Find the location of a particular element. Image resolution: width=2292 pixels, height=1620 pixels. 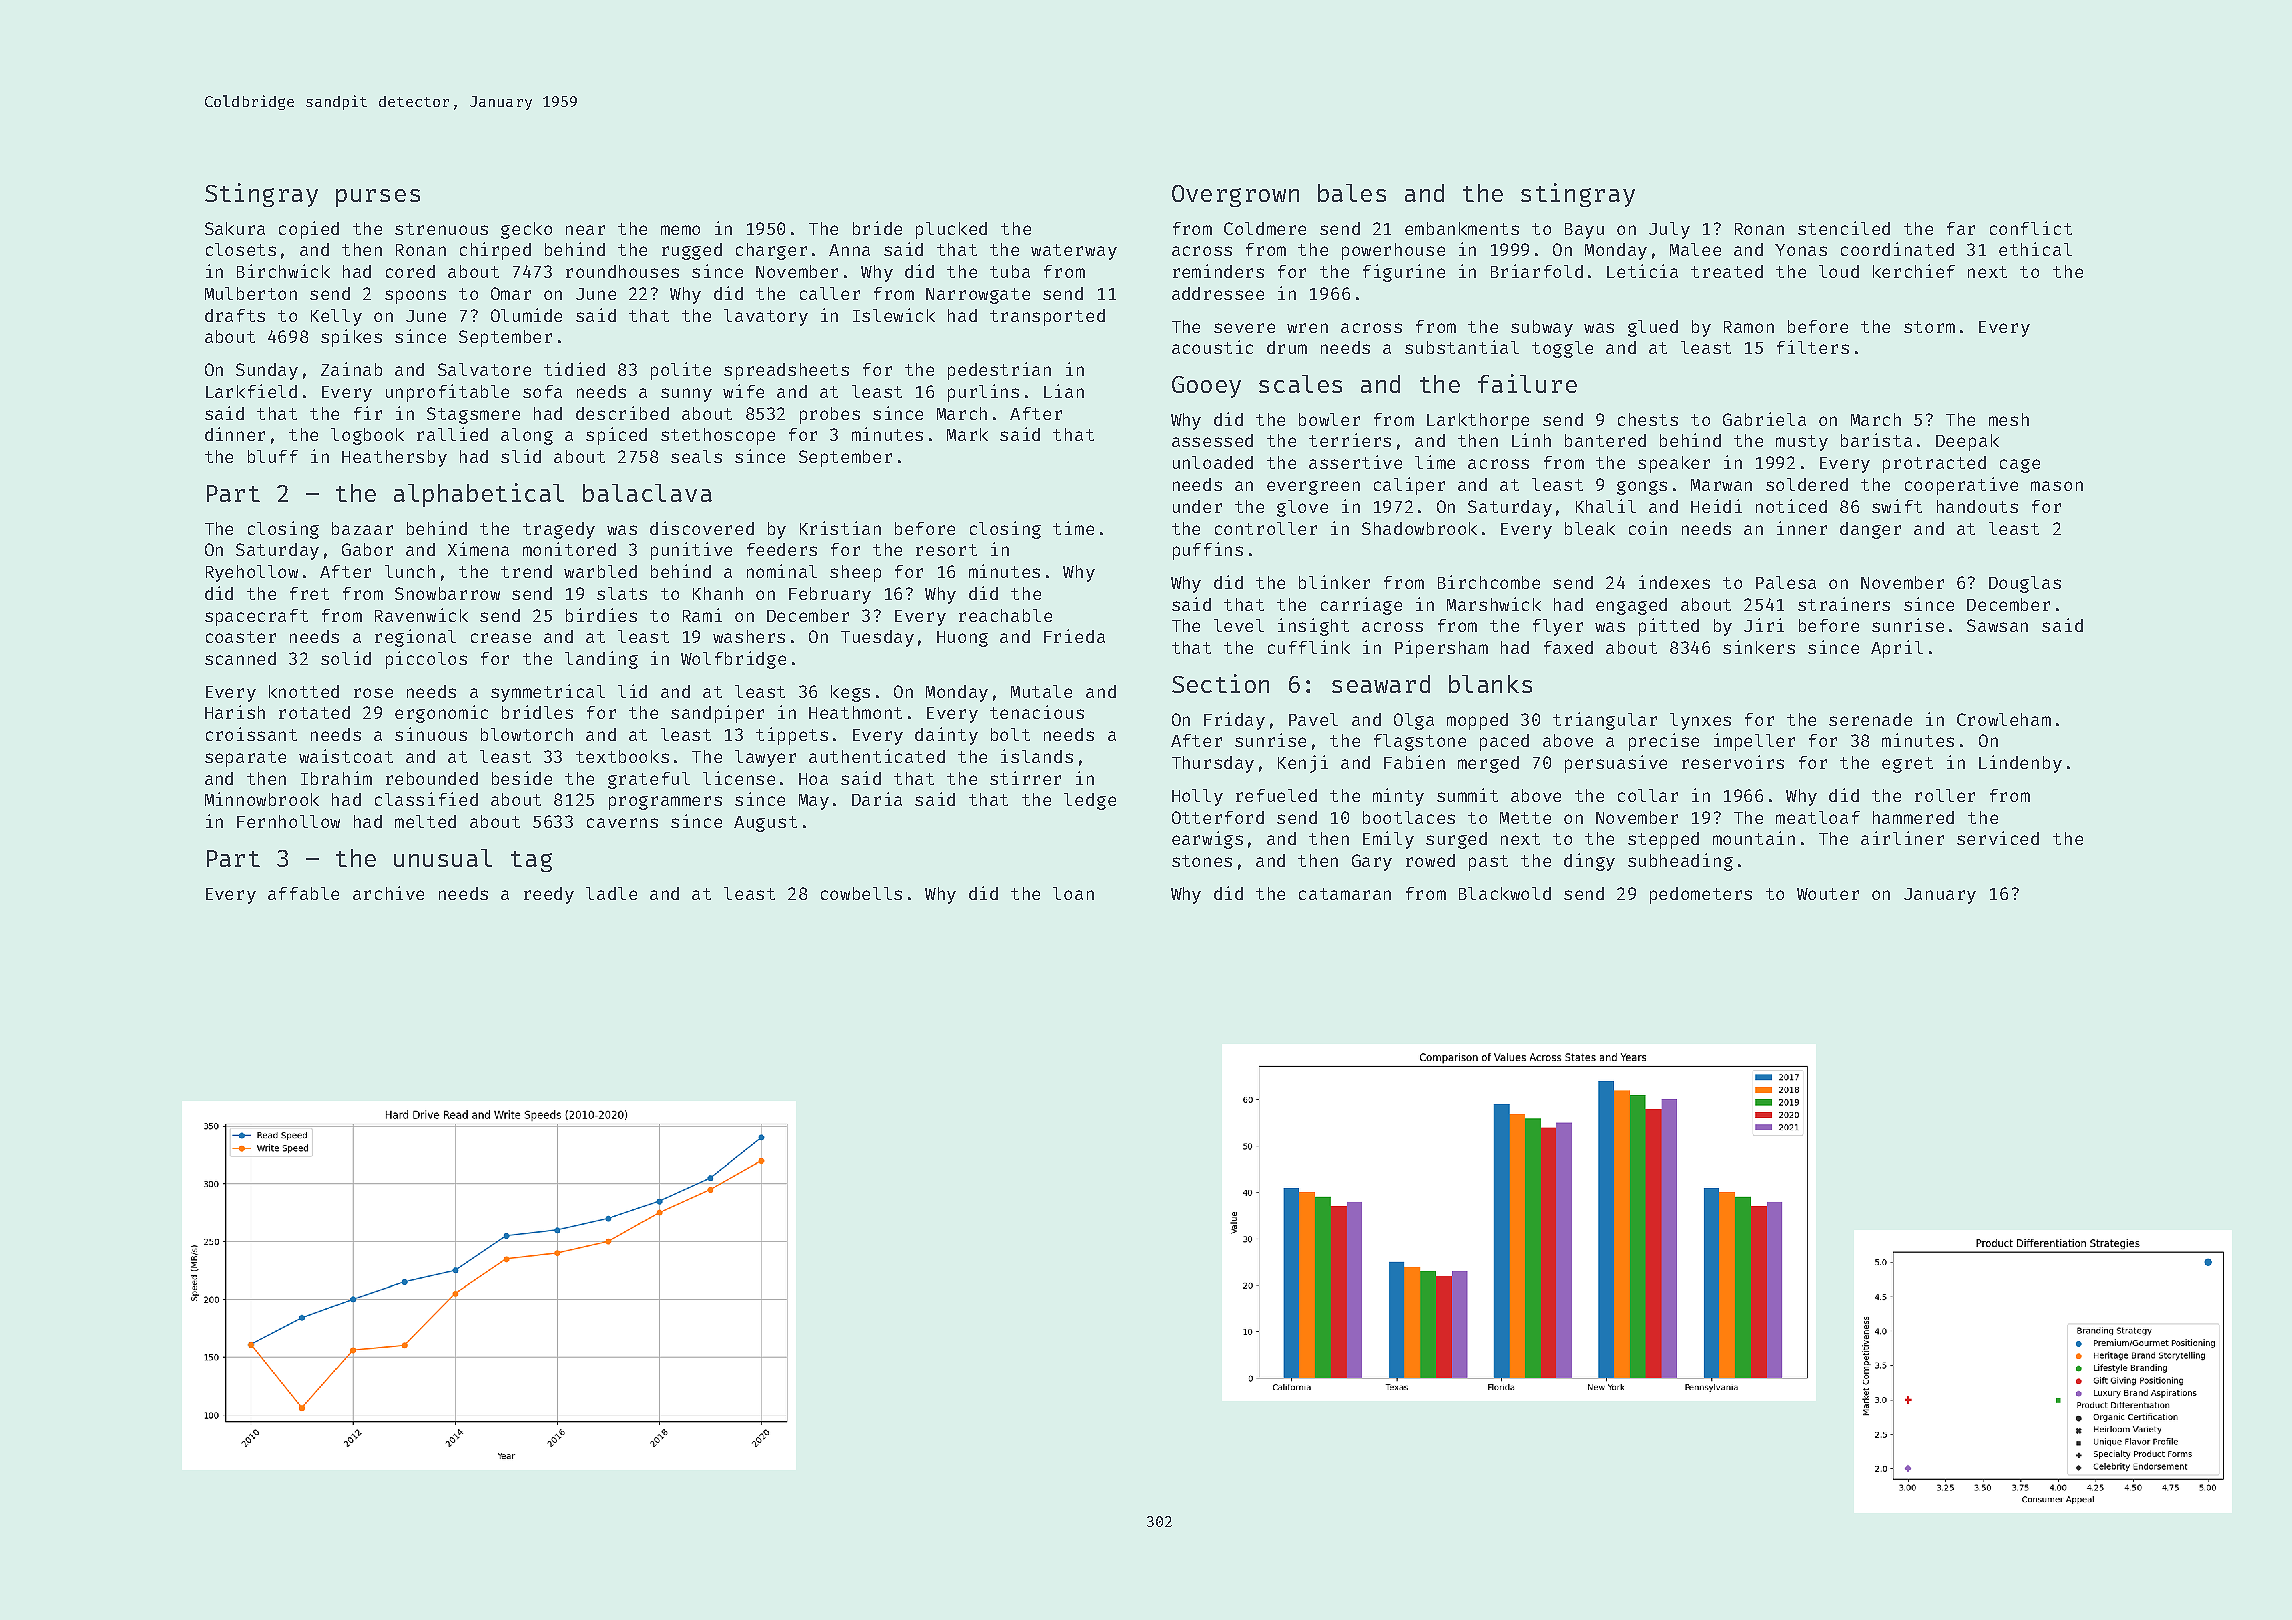

melted is located at coordinates (425, 821).
